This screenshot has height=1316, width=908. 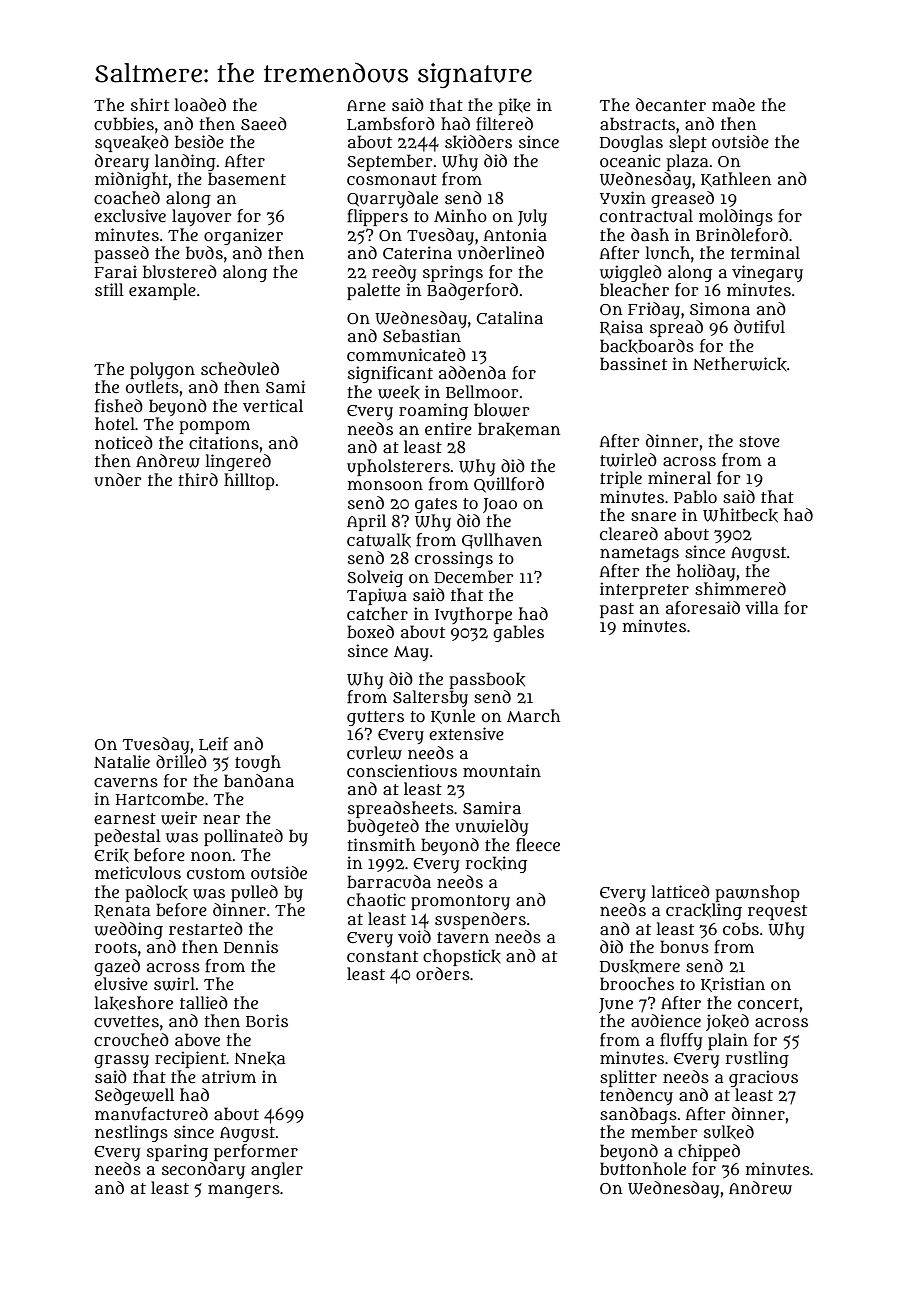 I want to click on gracious, so click(x=763, y=1078).
